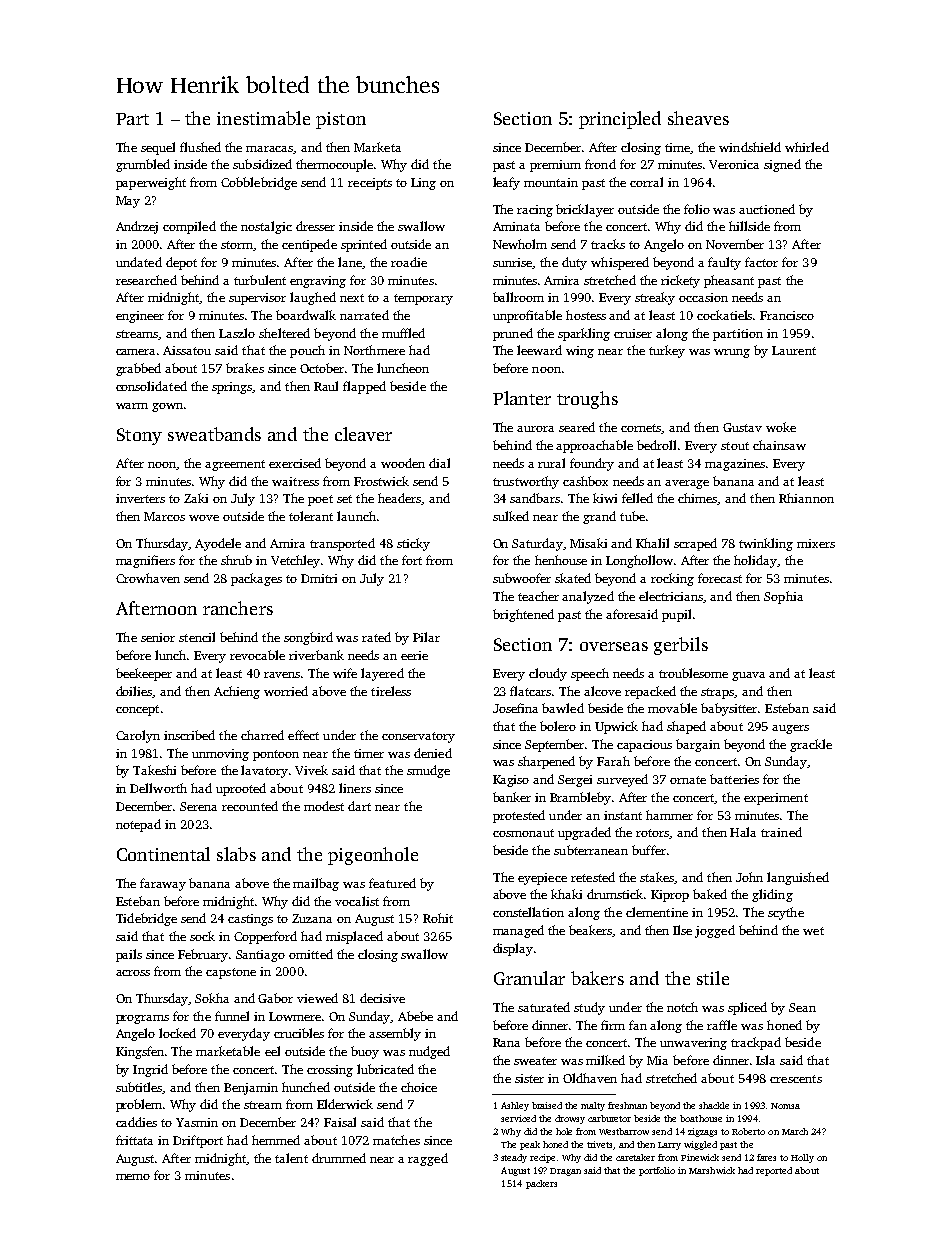 The width and height of the screenshot is (952, 1233). I want to click on Cobblebridge, so click(259, 183).
